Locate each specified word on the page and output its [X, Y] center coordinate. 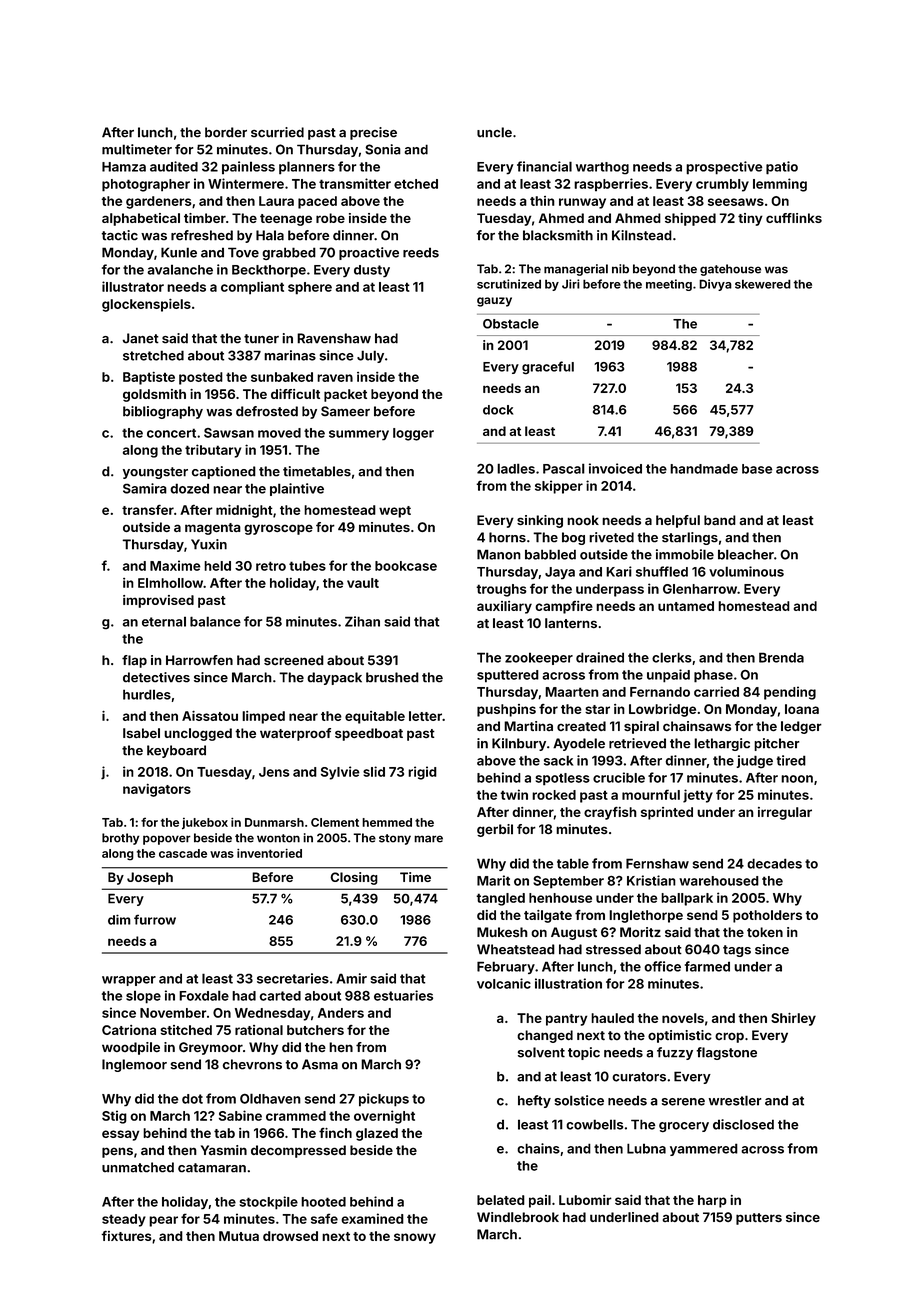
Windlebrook [518, 1217]
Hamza [124, 167]
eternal [164, 622]
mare [428, 839]
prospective [724, 168]
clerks [672, 657]
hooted [323, 1202]
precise [373, 133]
